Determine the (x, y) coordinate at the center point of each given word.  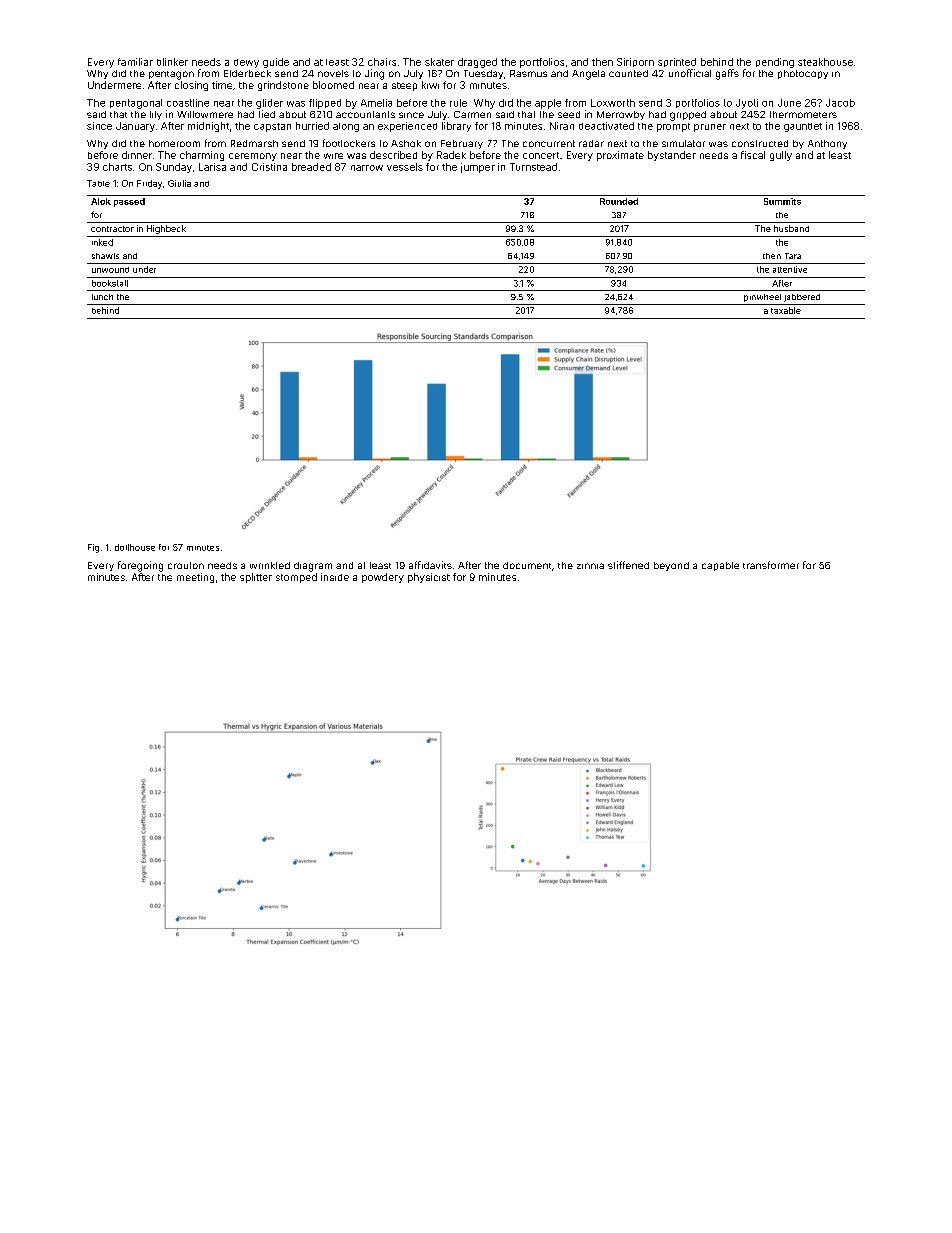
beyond (671, 566)
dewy (246, 63)
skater (439, 62)
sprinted (677, 62)
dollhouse (135, 547)
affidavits (430, 565)
